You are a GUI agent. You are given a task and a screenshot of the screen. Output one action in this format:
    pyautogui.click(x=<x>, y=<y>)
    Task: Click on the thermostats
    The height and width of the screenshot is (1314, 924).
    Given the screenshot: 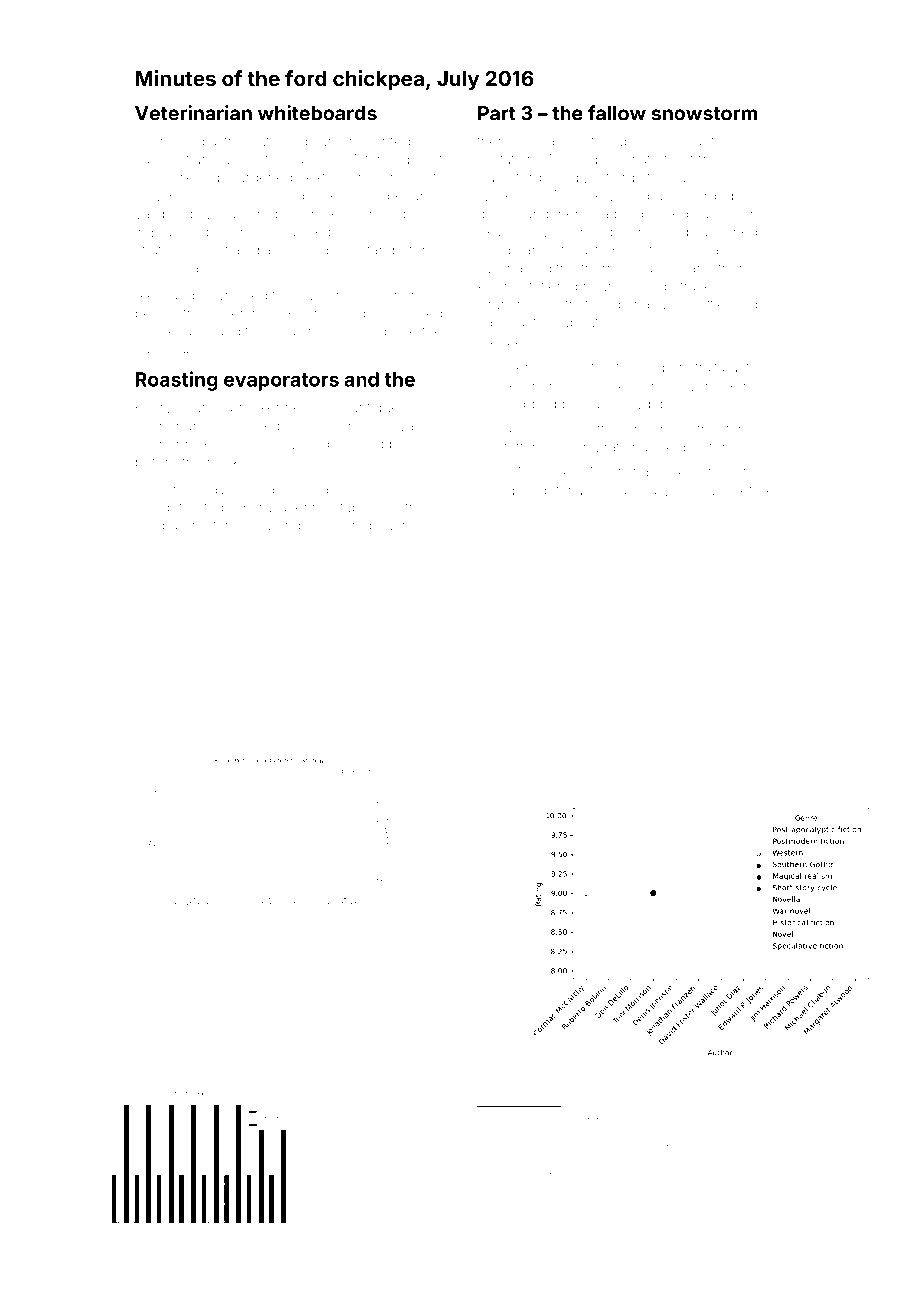 What is the action you would take?
    pyautogui.click(x=514, y=1133)
